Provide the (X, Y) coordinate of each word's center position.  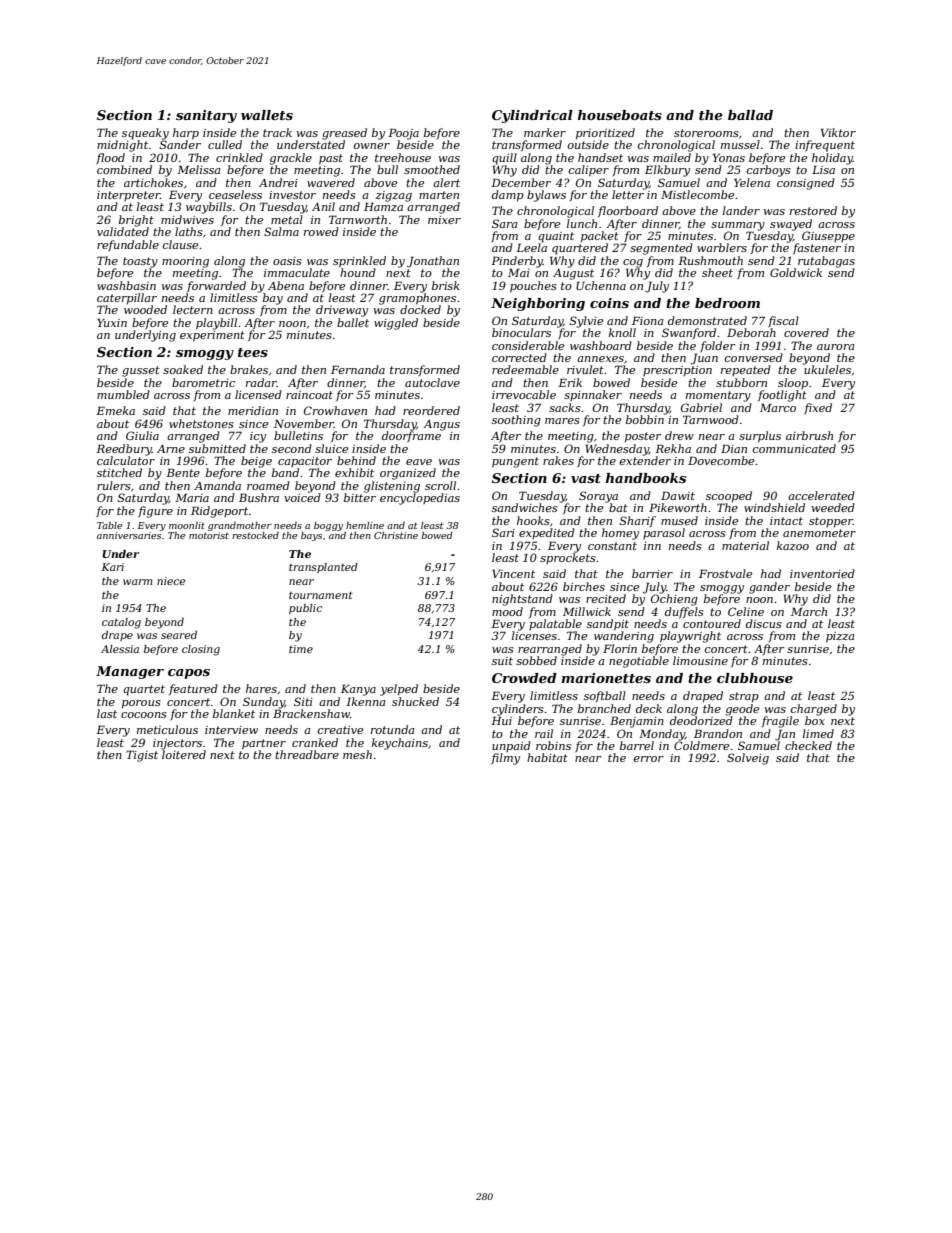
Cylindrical (532, 116)
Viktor (838, 132)
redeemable (525, 369)
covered (806, 332)
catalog (121, 623)
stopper (831, 522)
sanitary (206, 116)
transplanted (323, 568)
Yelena (752, 182)
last (107, 713)
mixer (444, 220)
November (304, 423)
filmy (505, 759)
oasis (287, 261)
